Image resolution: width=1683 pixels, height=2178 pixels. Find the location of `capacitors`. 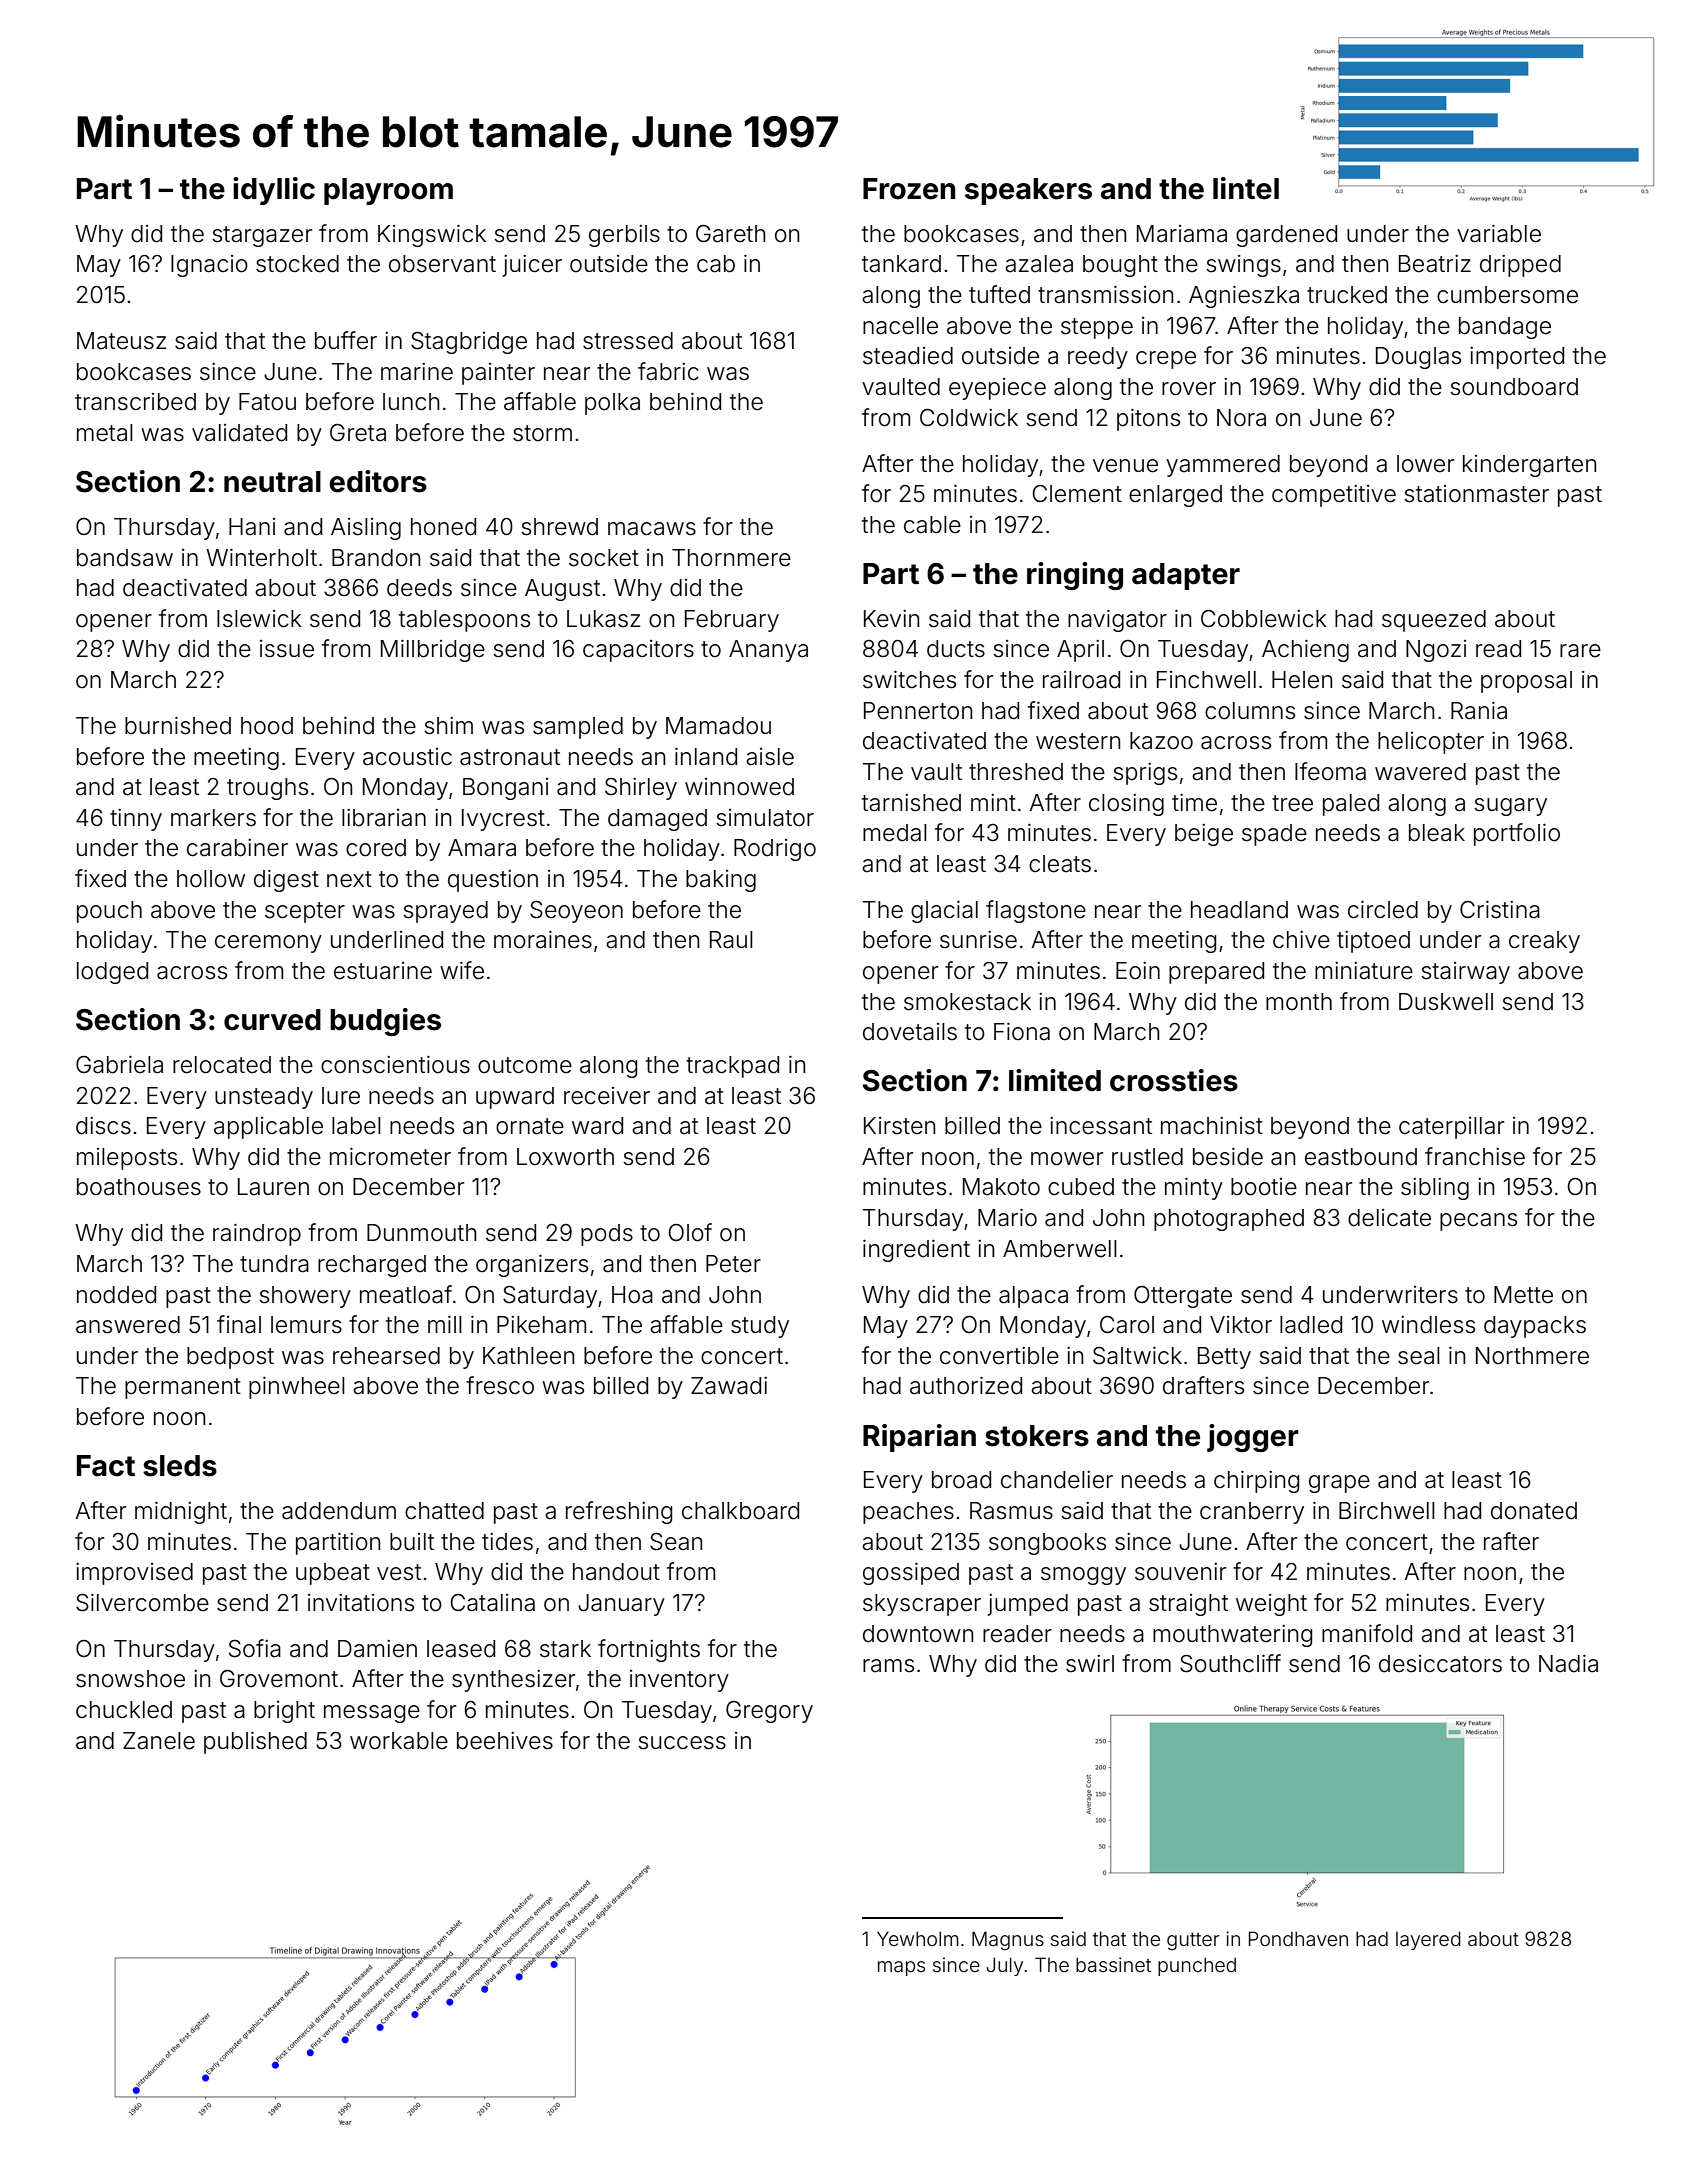

capacitors is located at coordinates (638, 651).
